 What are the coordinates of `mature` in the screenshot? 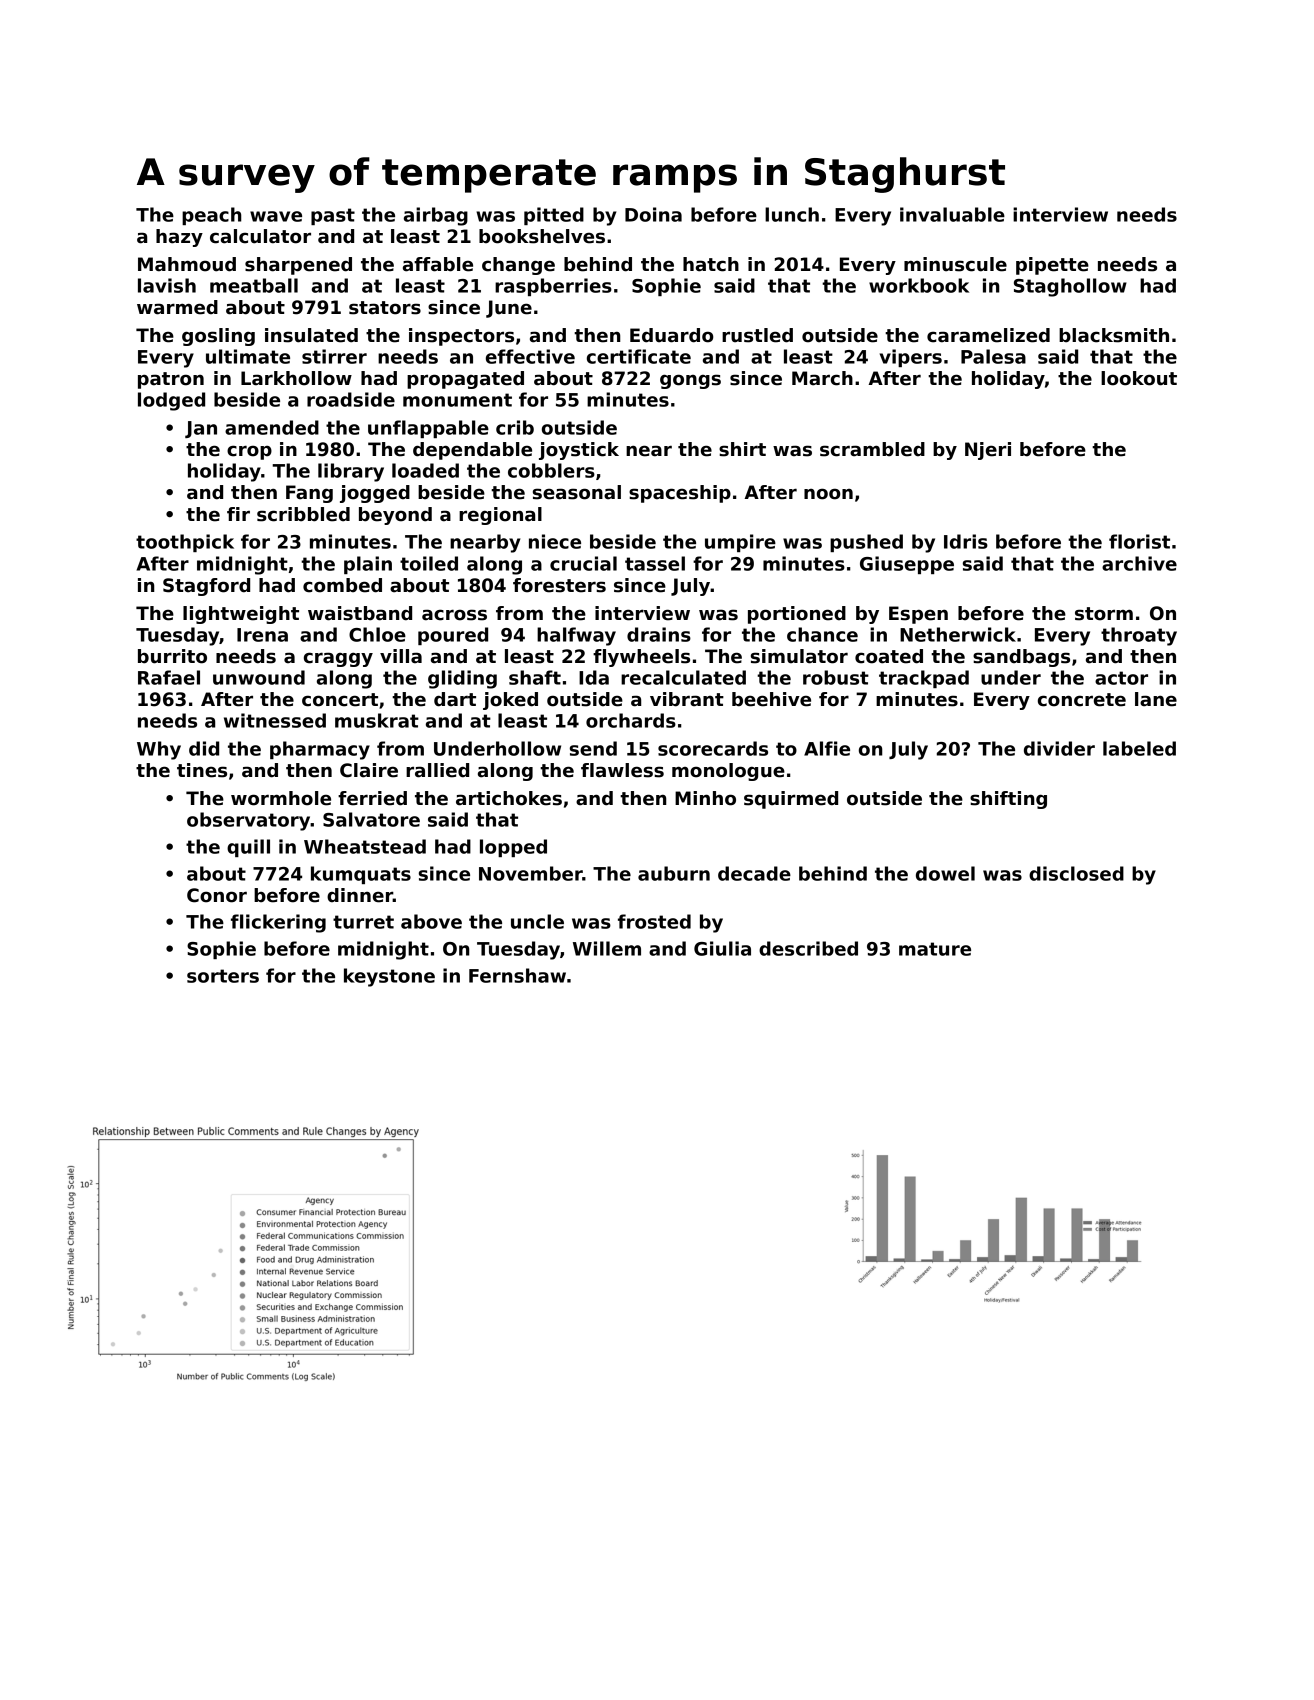 It's located at (935, 949).
